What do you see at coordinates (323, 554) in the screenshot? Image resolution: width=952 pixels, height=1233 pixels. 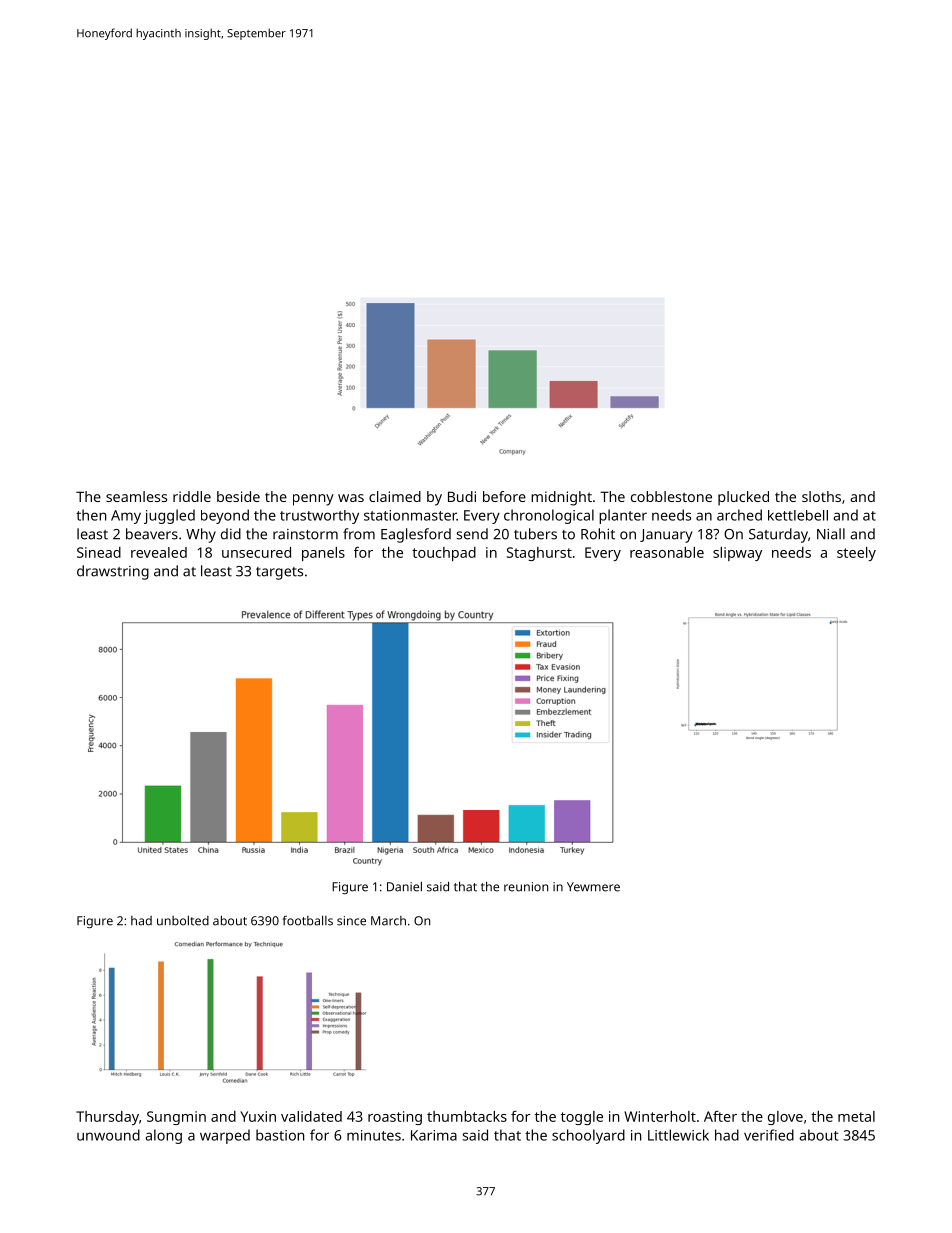 I see `panels` at bounding box center [323, 554].
